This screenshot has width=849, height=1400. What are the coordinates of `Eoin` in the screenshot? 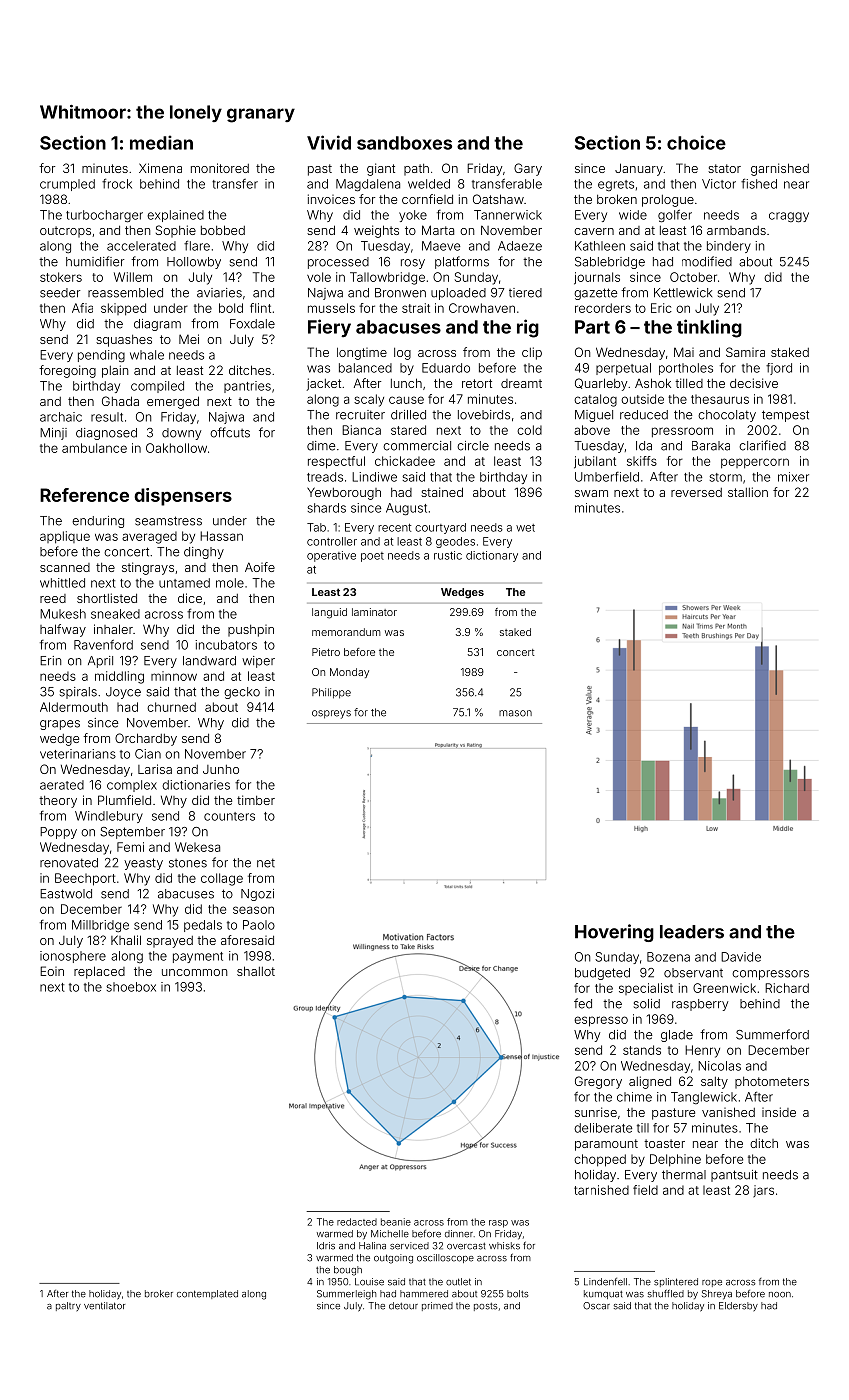 It's located at (52, 971).
